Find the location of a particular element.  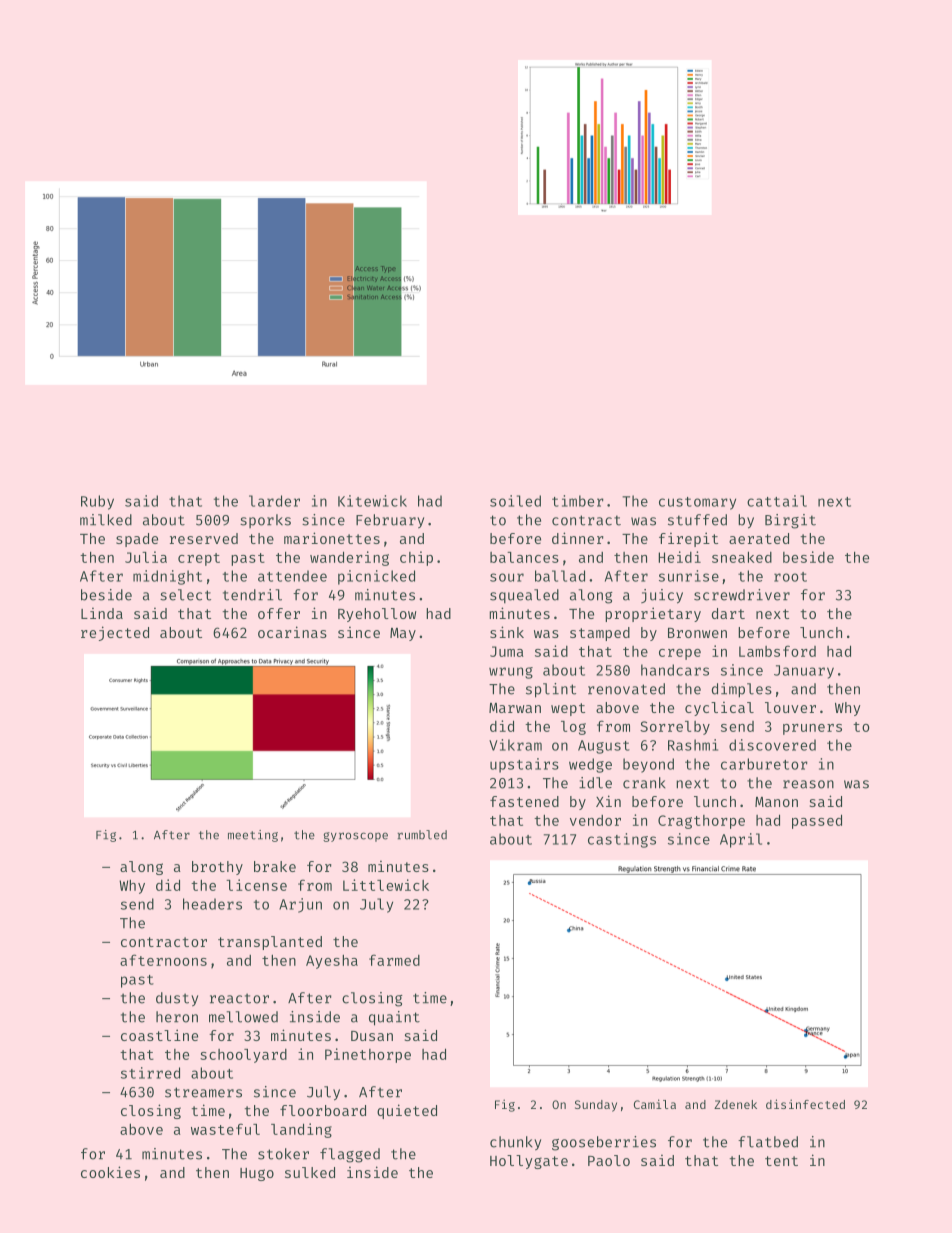

larder is located at coordinates (274, 501).
